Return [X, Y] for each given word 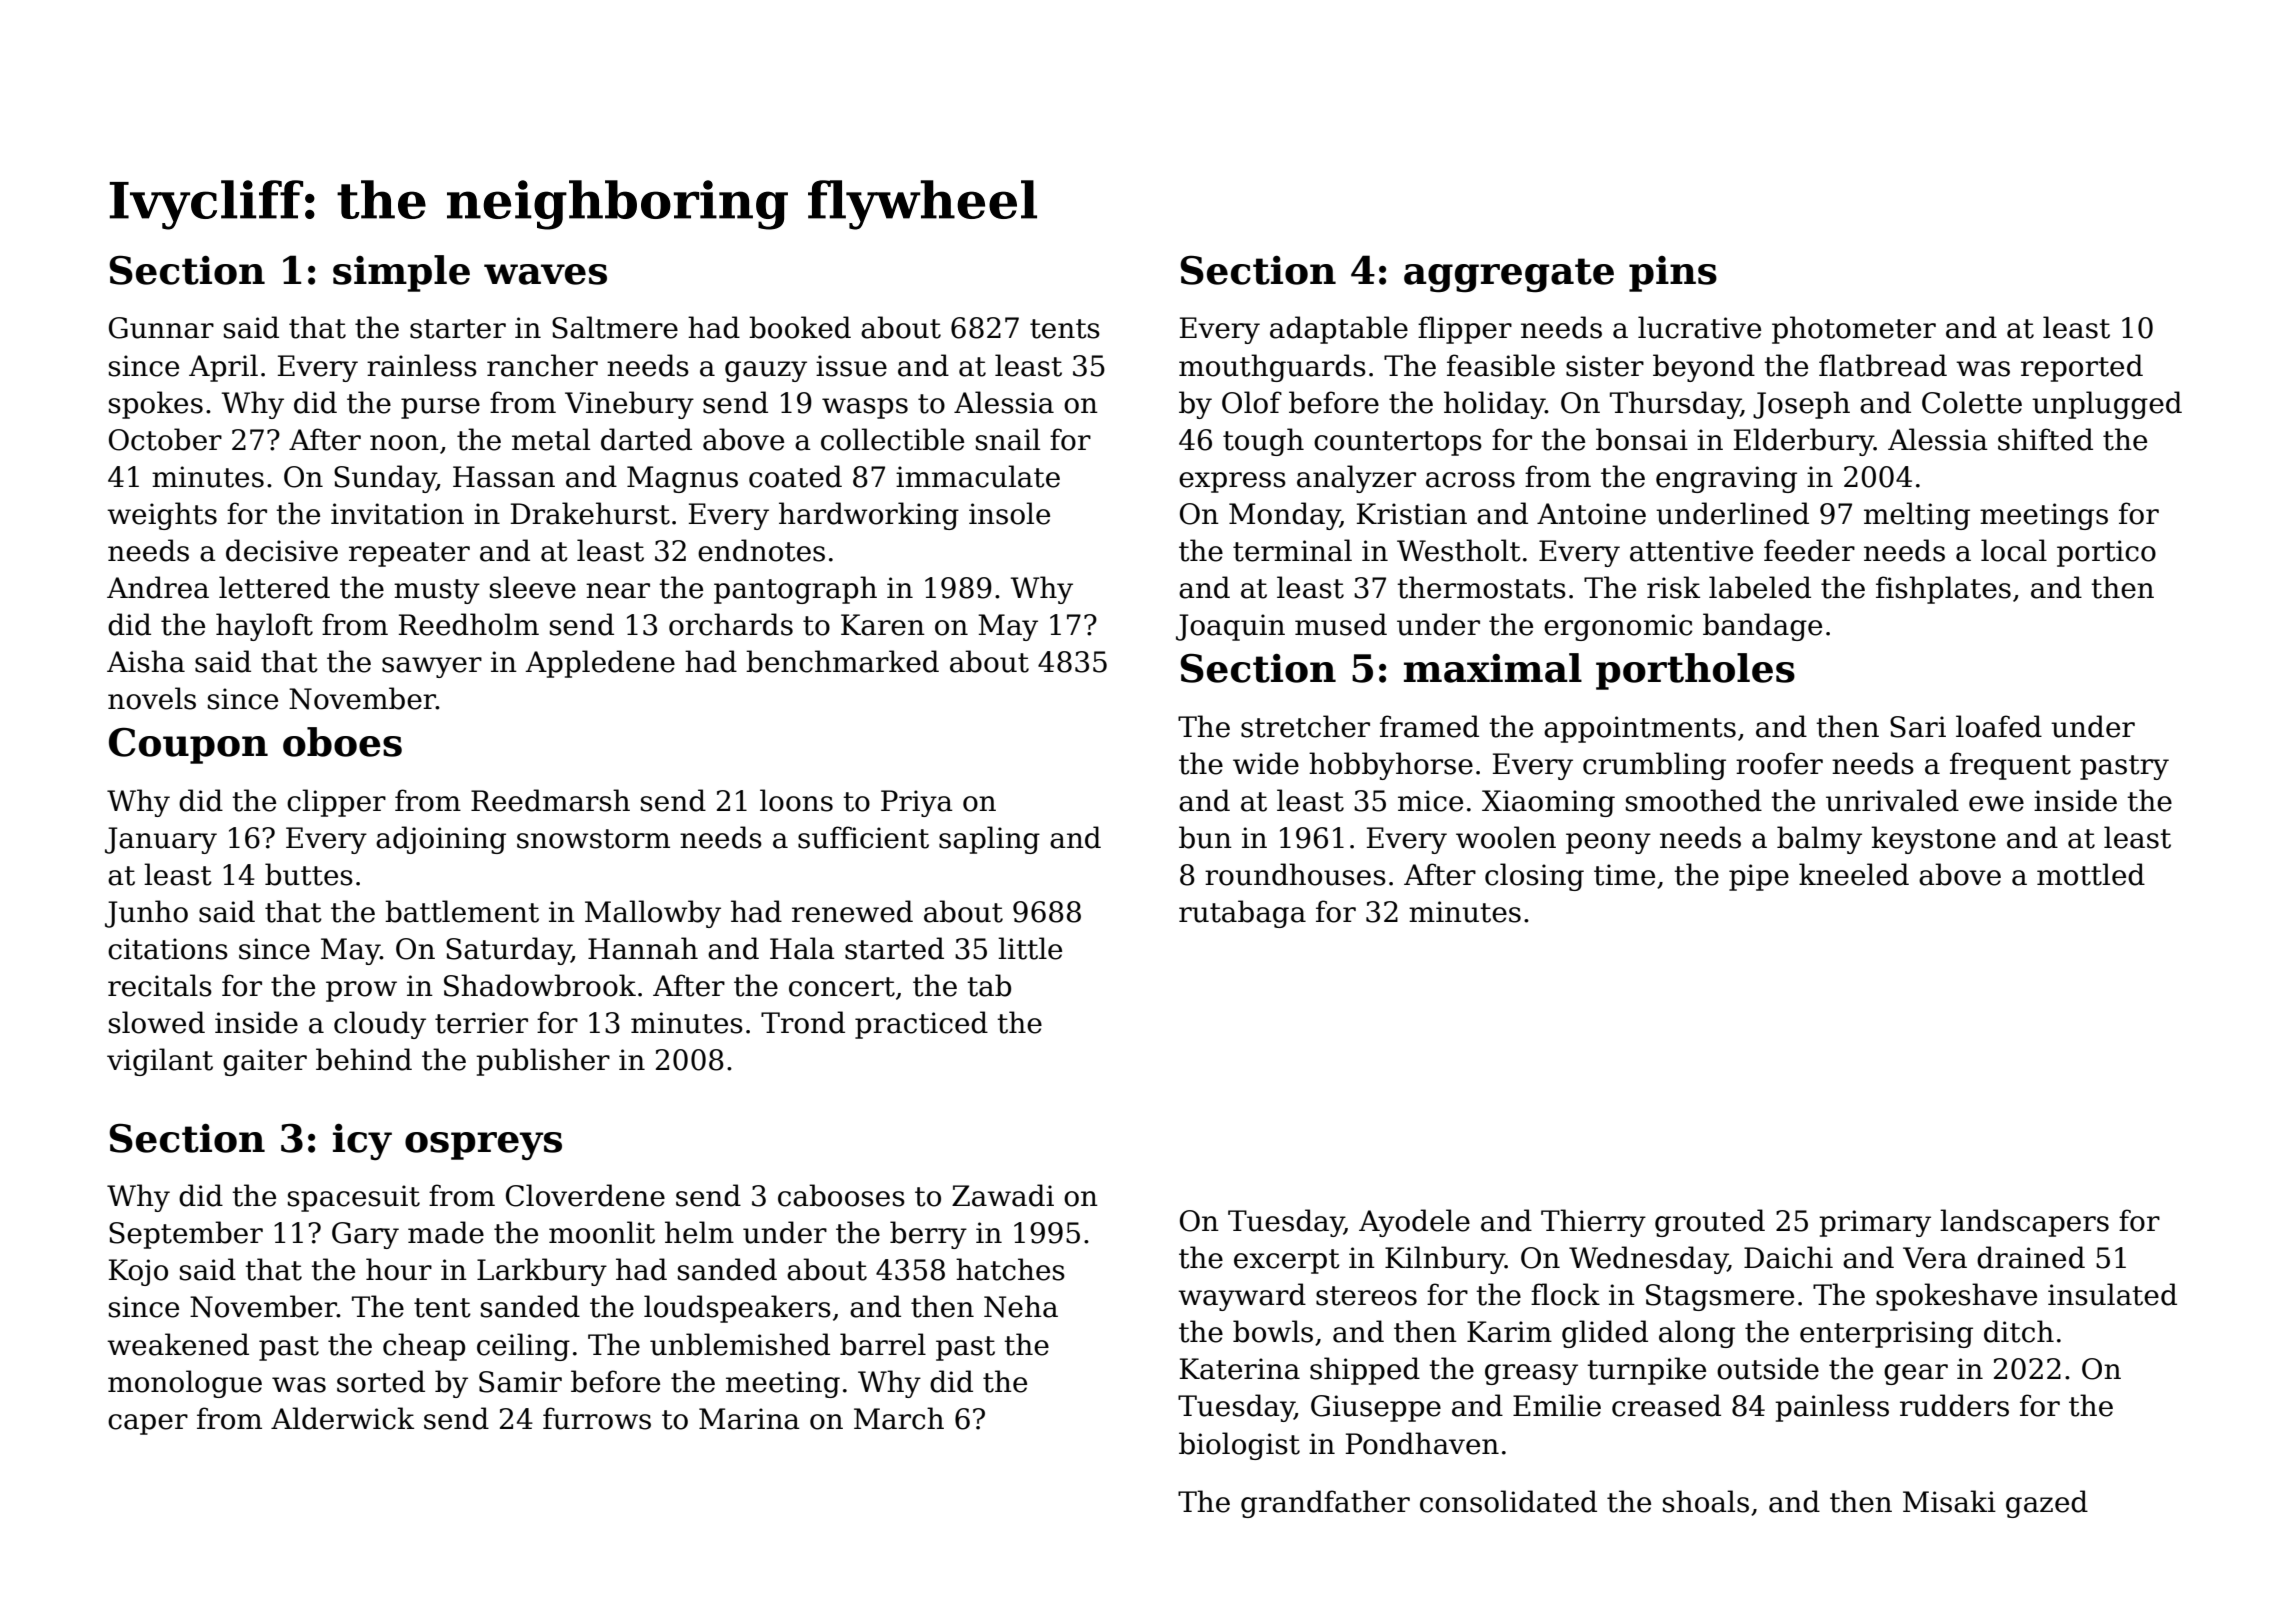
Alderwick [342, 1418]
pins [1673, 274]
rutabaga [1242, 914]
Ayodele [1414, 1223]
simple [401, 273]
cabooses [841, 1195]
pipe [1759, 877]
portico [2106, 553]
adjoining [441, 840]
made [446, 1232]
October [165, 439]
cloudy [380, 1025]
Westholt [1459, 550]
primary [1875, 1223]
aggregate [1509, 275]
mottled [2091, 874]
